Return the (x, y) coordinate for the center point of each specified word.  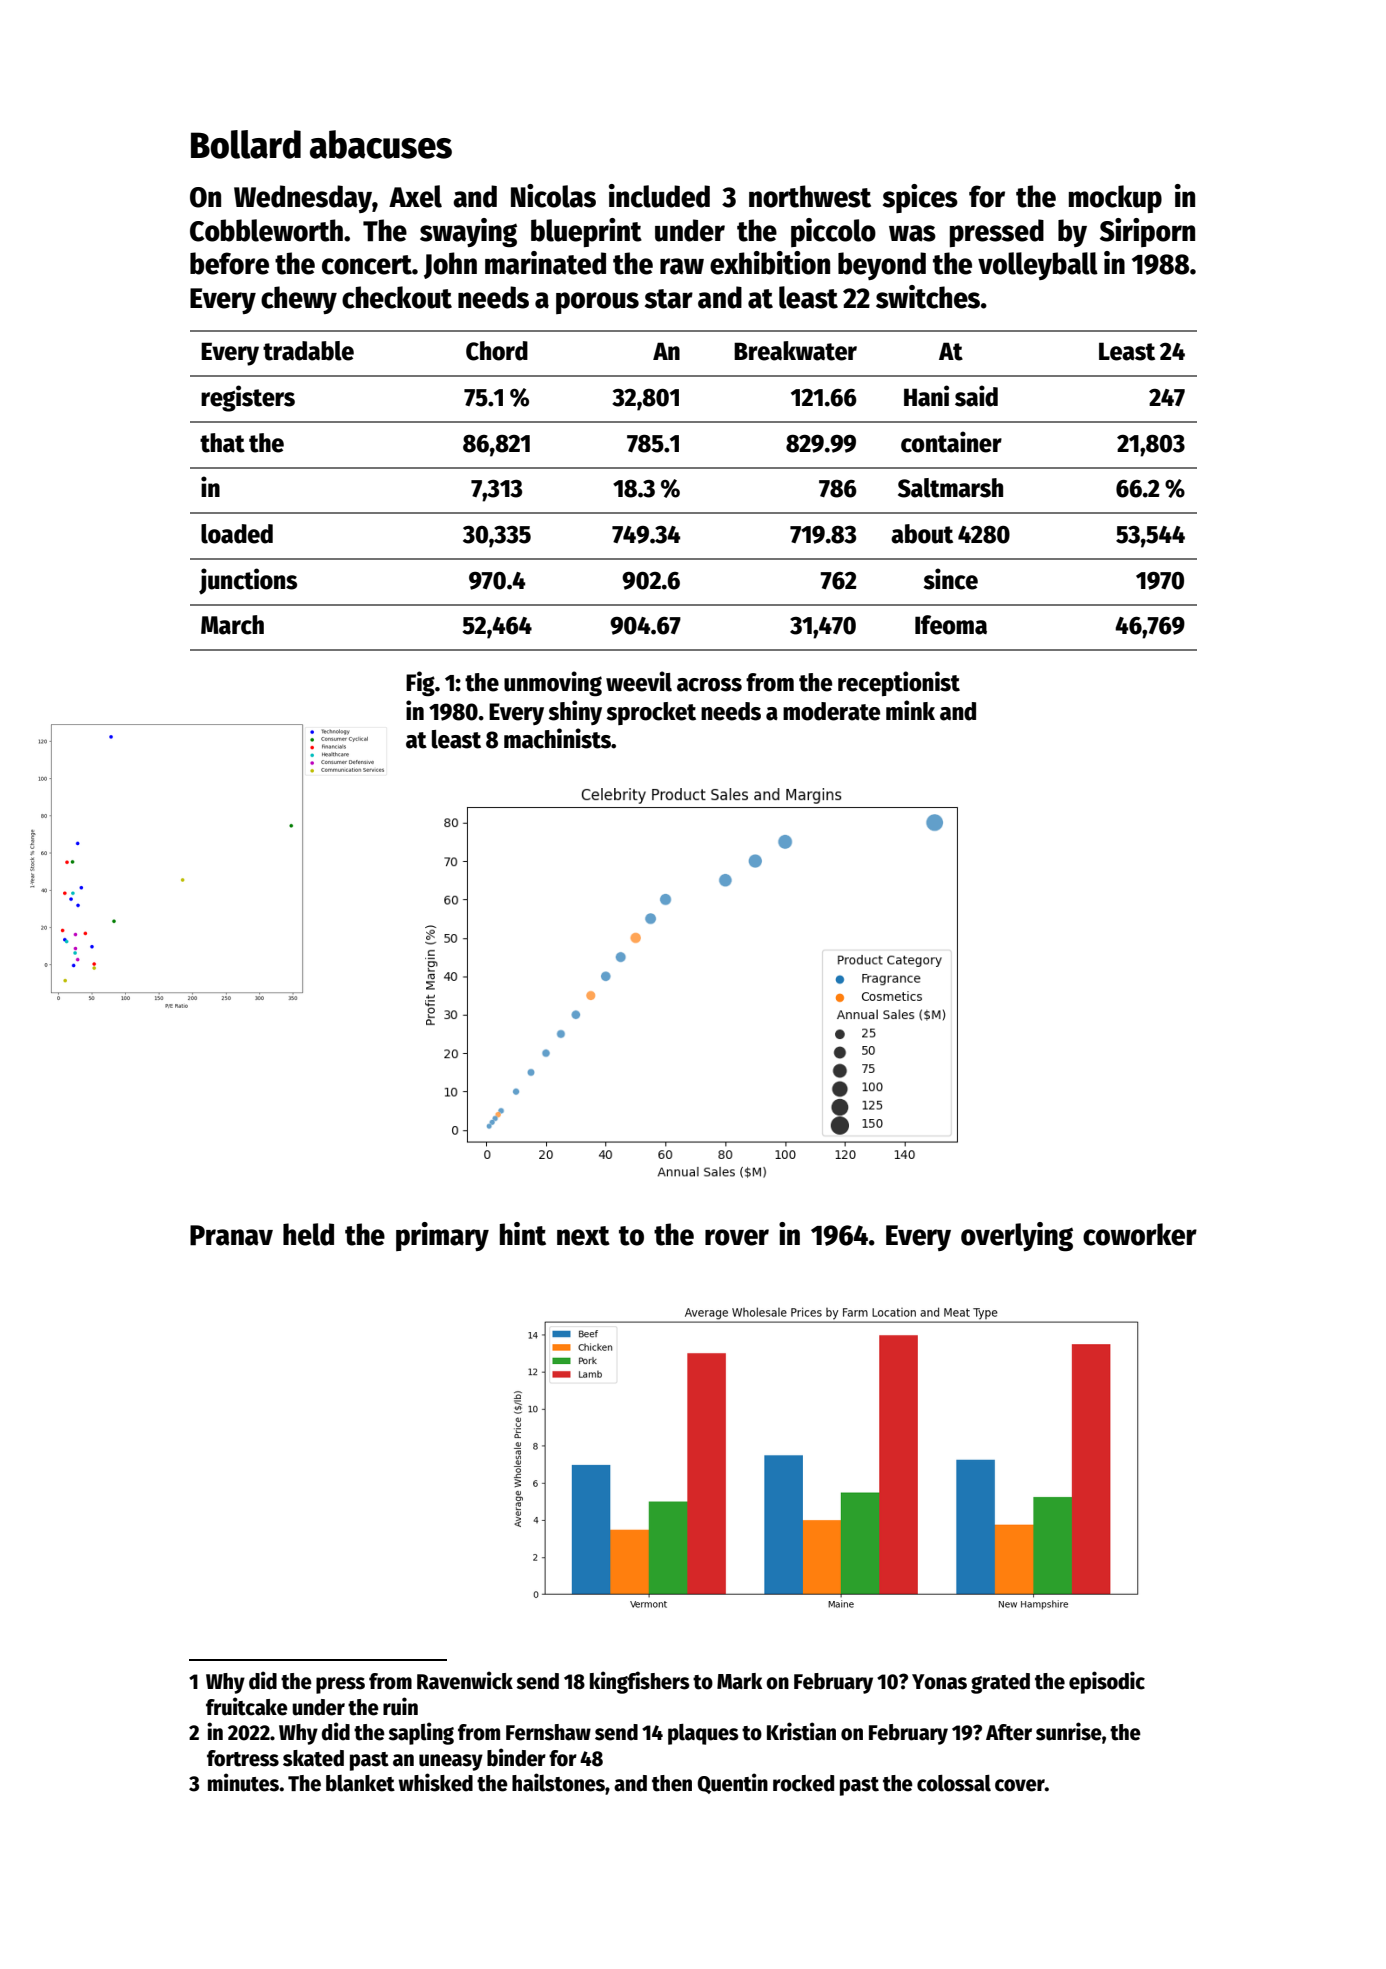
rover (737, 1237)
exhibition (770, 263)
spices (920, 198)
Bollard (246, 144)
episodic (1107, 1682)
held (308, 1234)
